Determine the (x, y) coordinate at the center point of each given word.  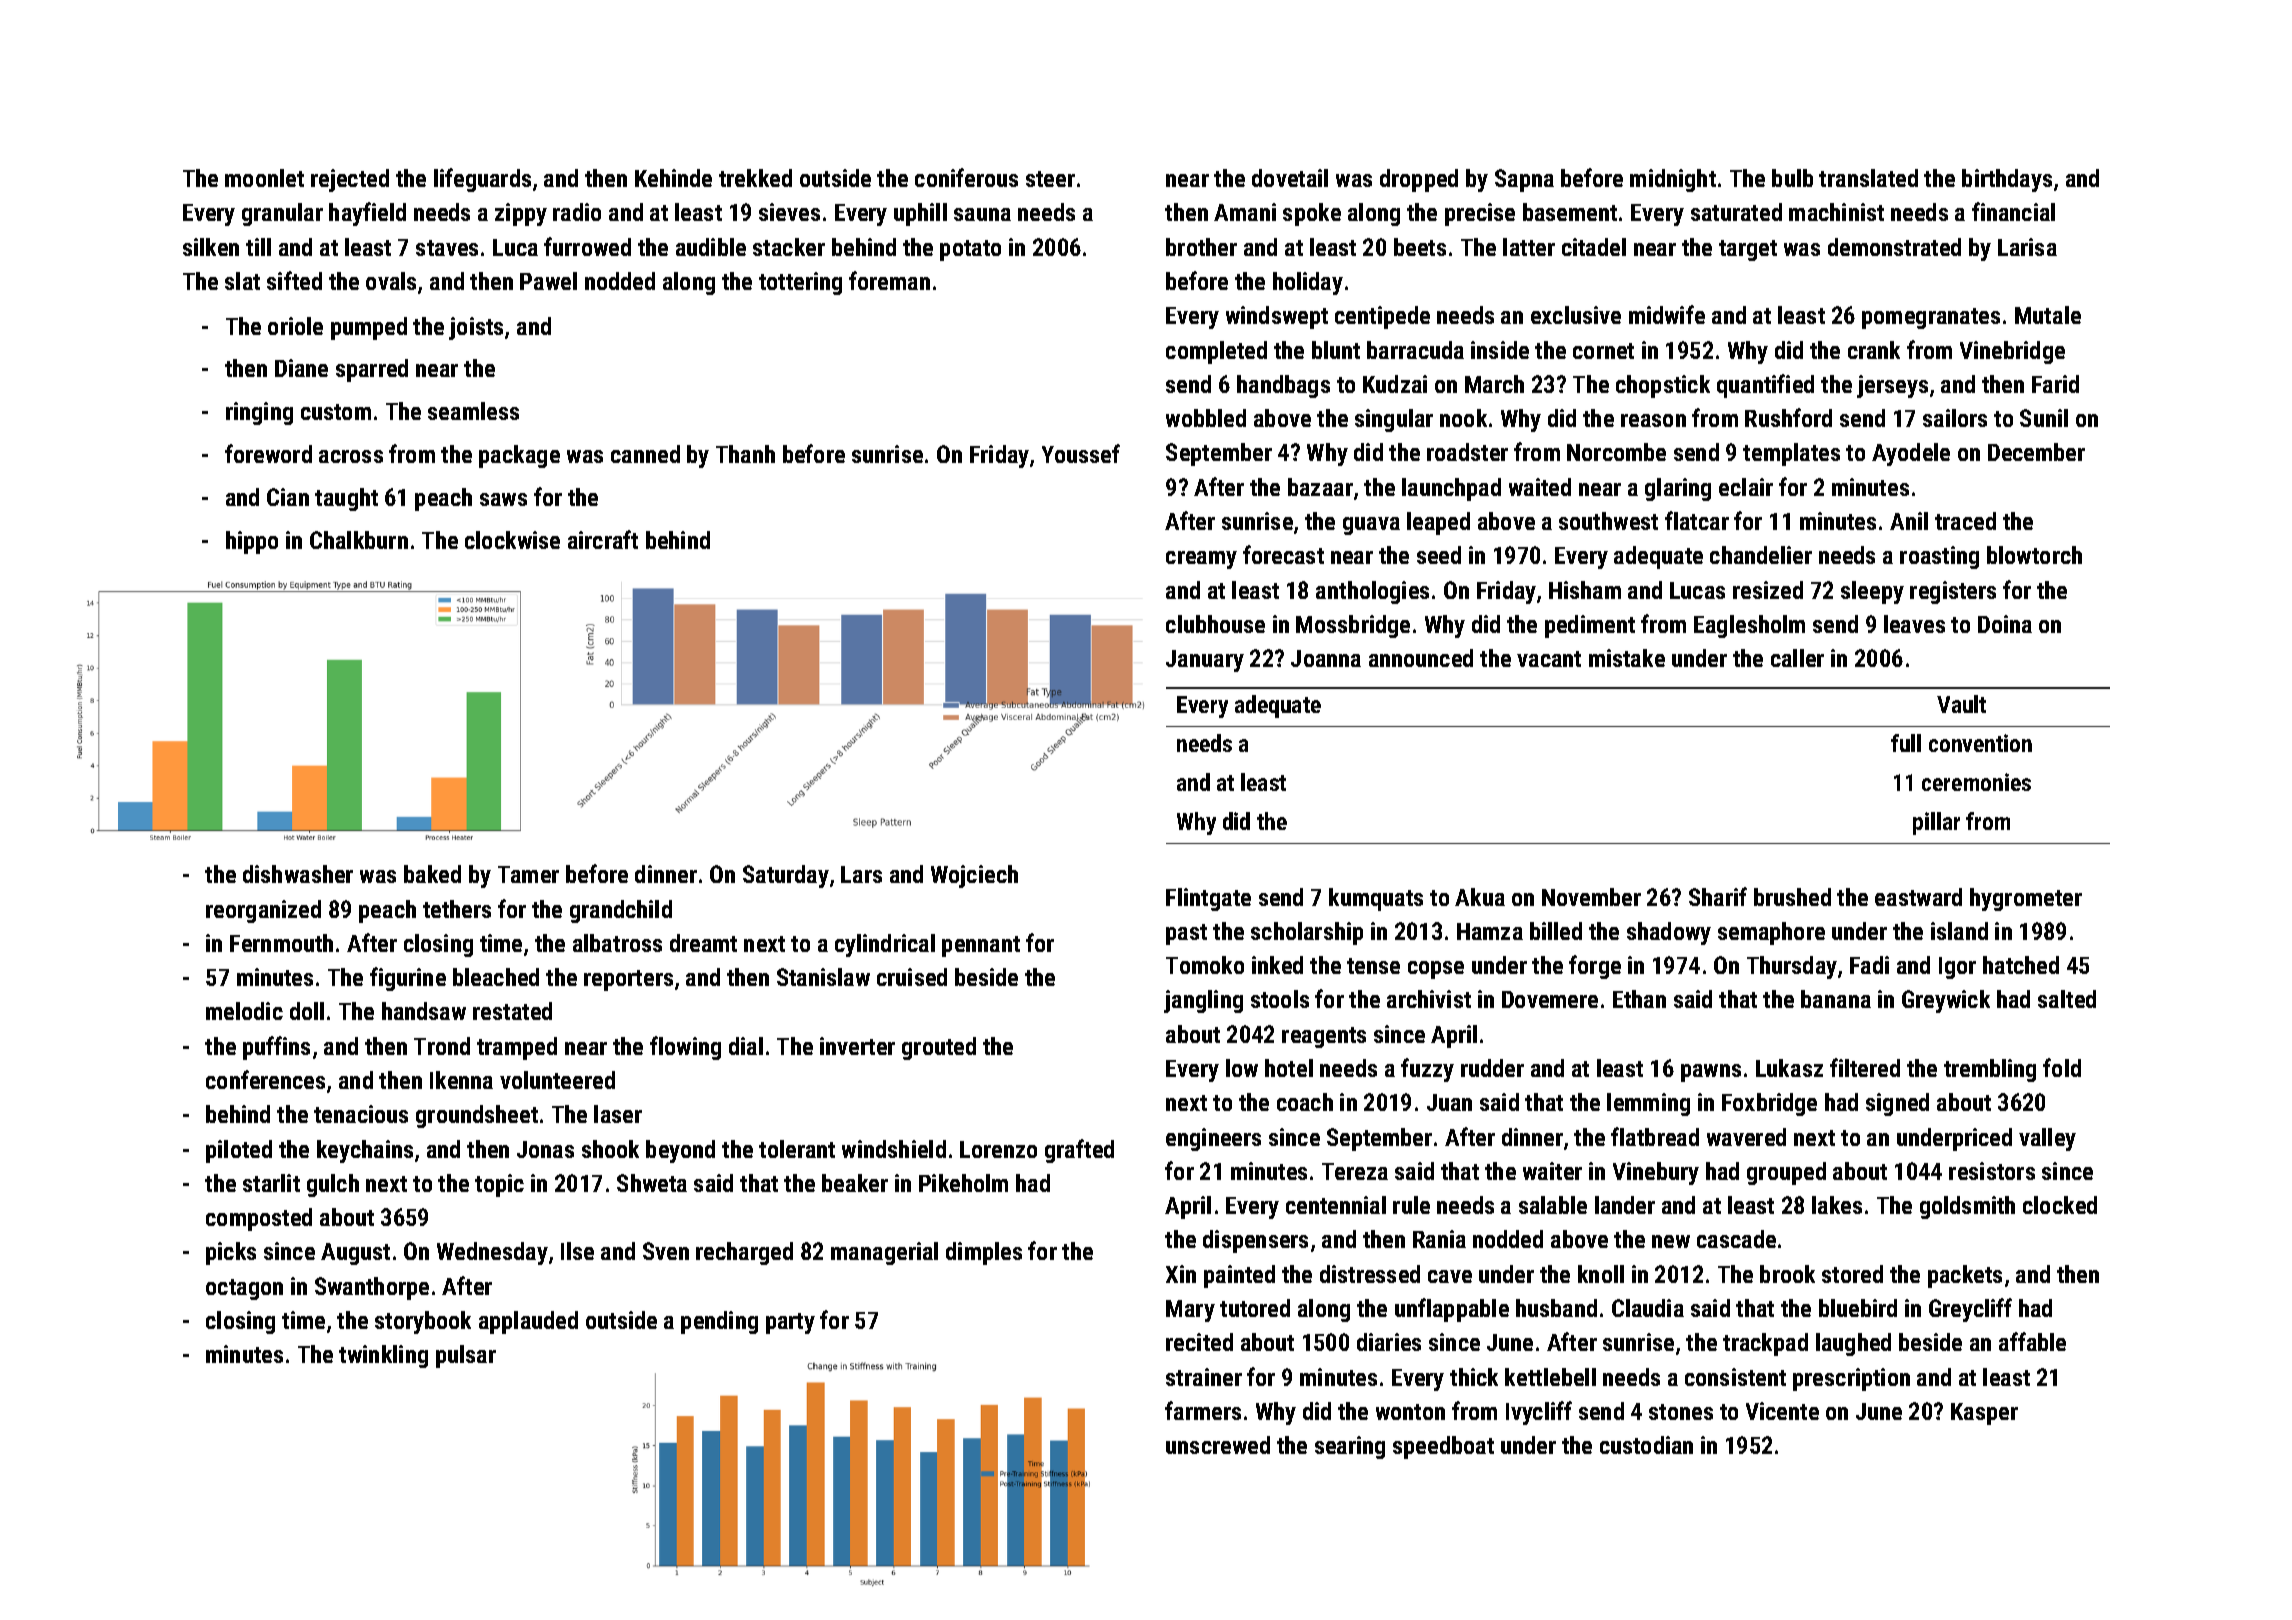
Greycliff (1970, 1310)
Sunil (2044, 418)
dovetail (1290, 178)
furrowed (587, 246)
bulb (1792, 178)
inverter (857, 1046)
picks (231, 1253)
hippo (252, 542)
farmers (1203, 1410)
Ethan (1639, 999)
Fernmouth (281, 943)
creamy (1201, 560)
